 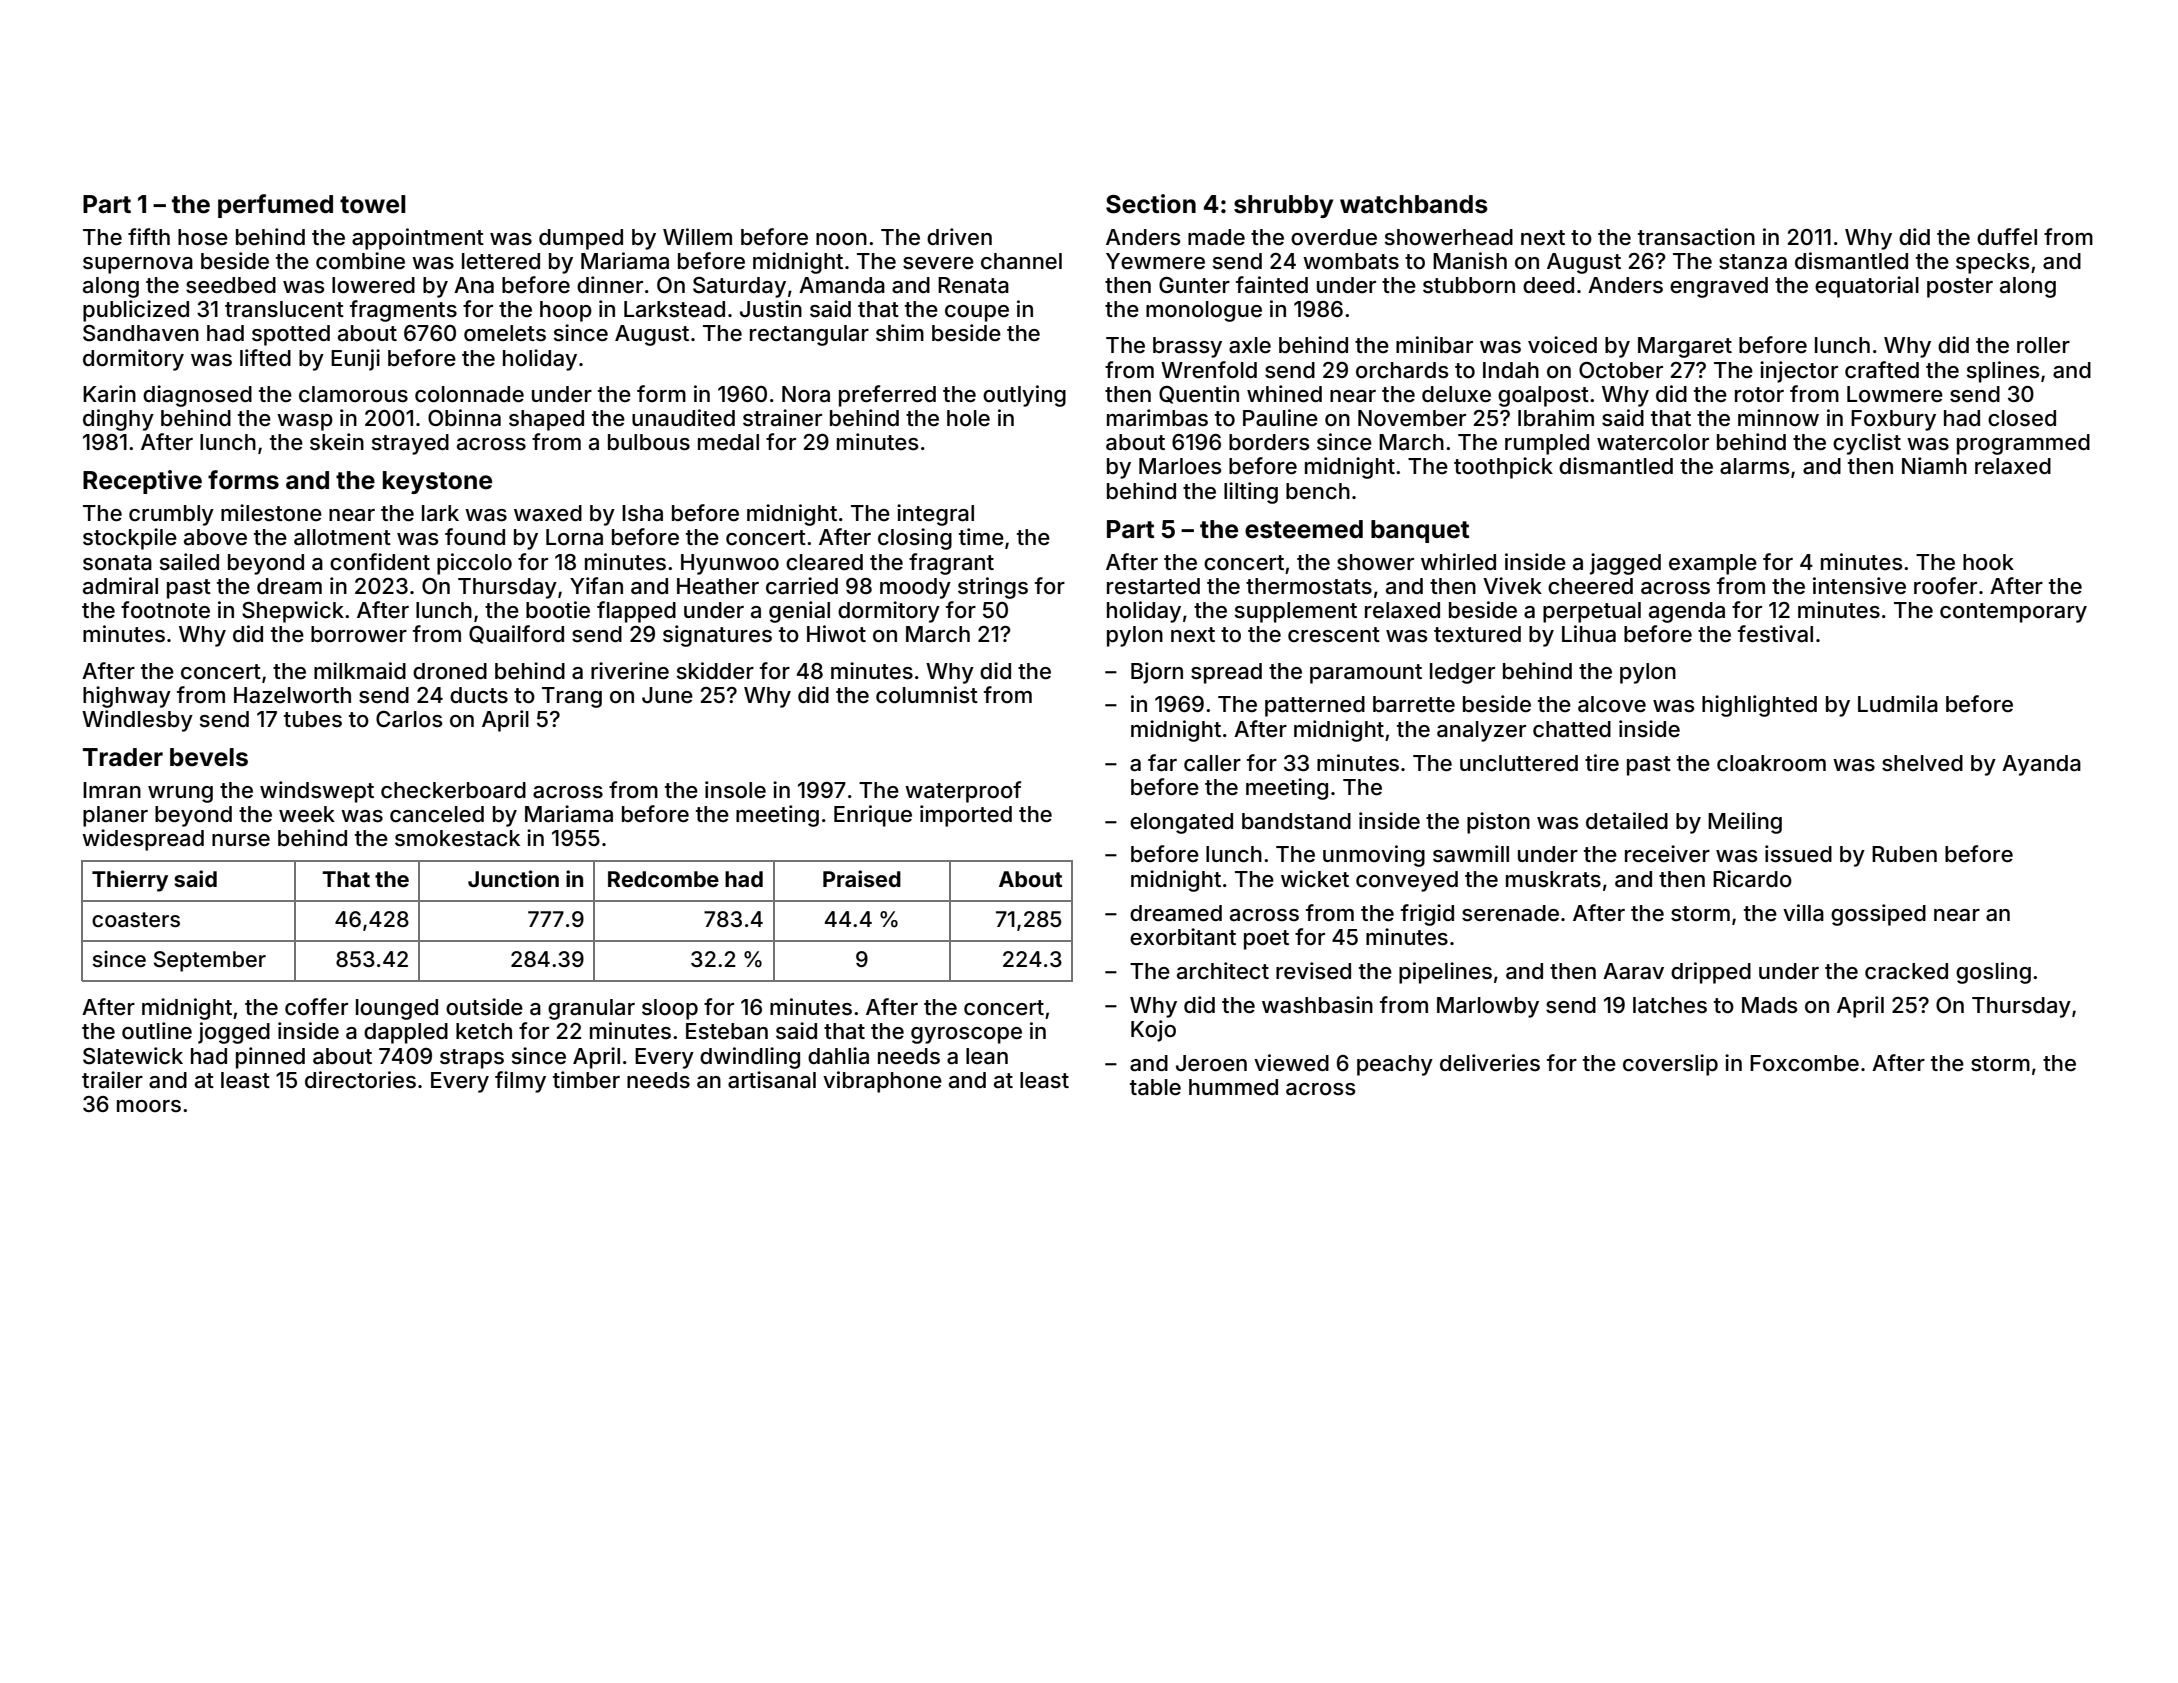 What do you see at coordinates (409, 719) in the screenshot?
I see `Carlos` at bounding box center [409, 719].
